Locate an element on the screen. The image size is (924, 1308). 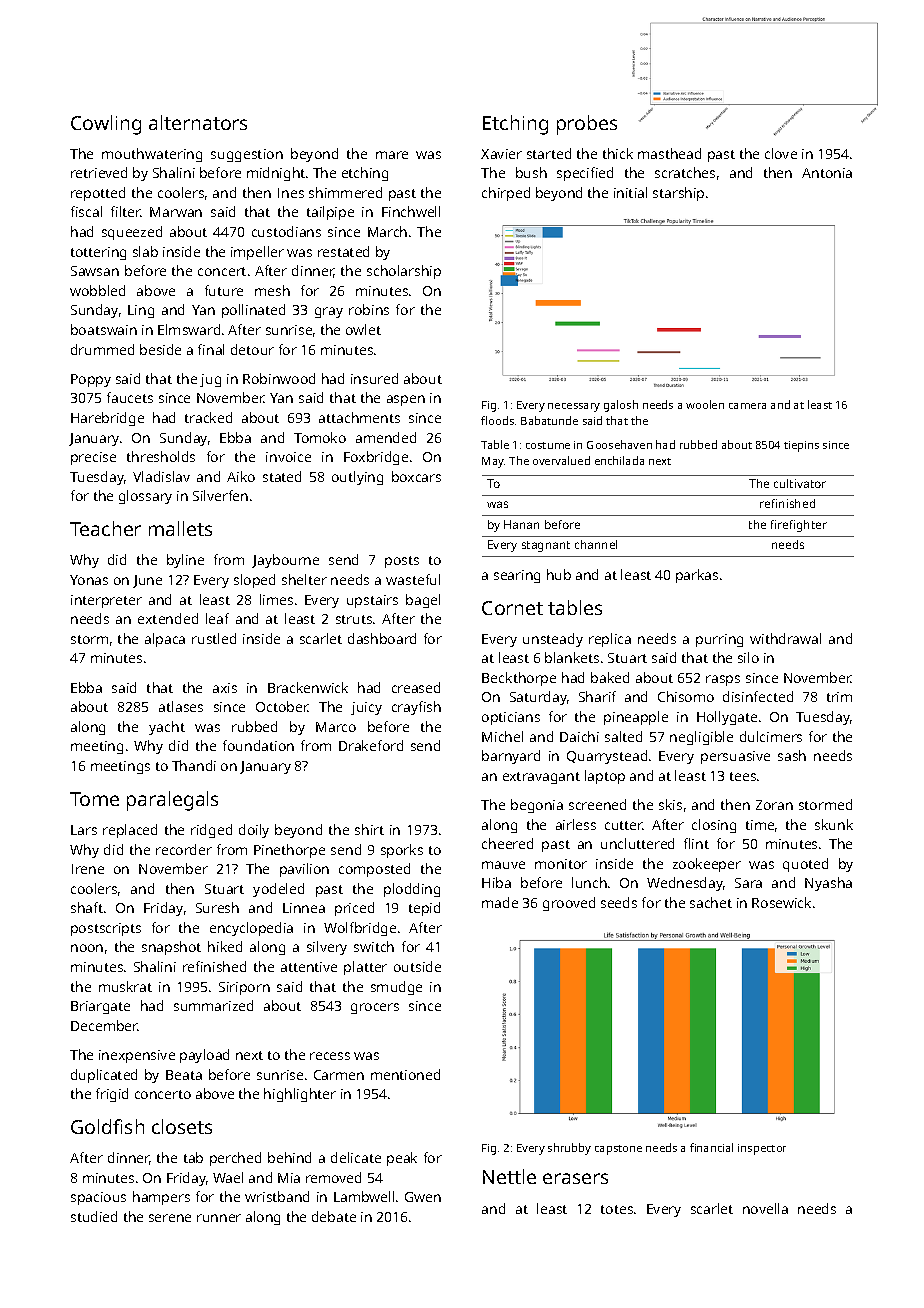
trim is located at coordinates (839, 697).
